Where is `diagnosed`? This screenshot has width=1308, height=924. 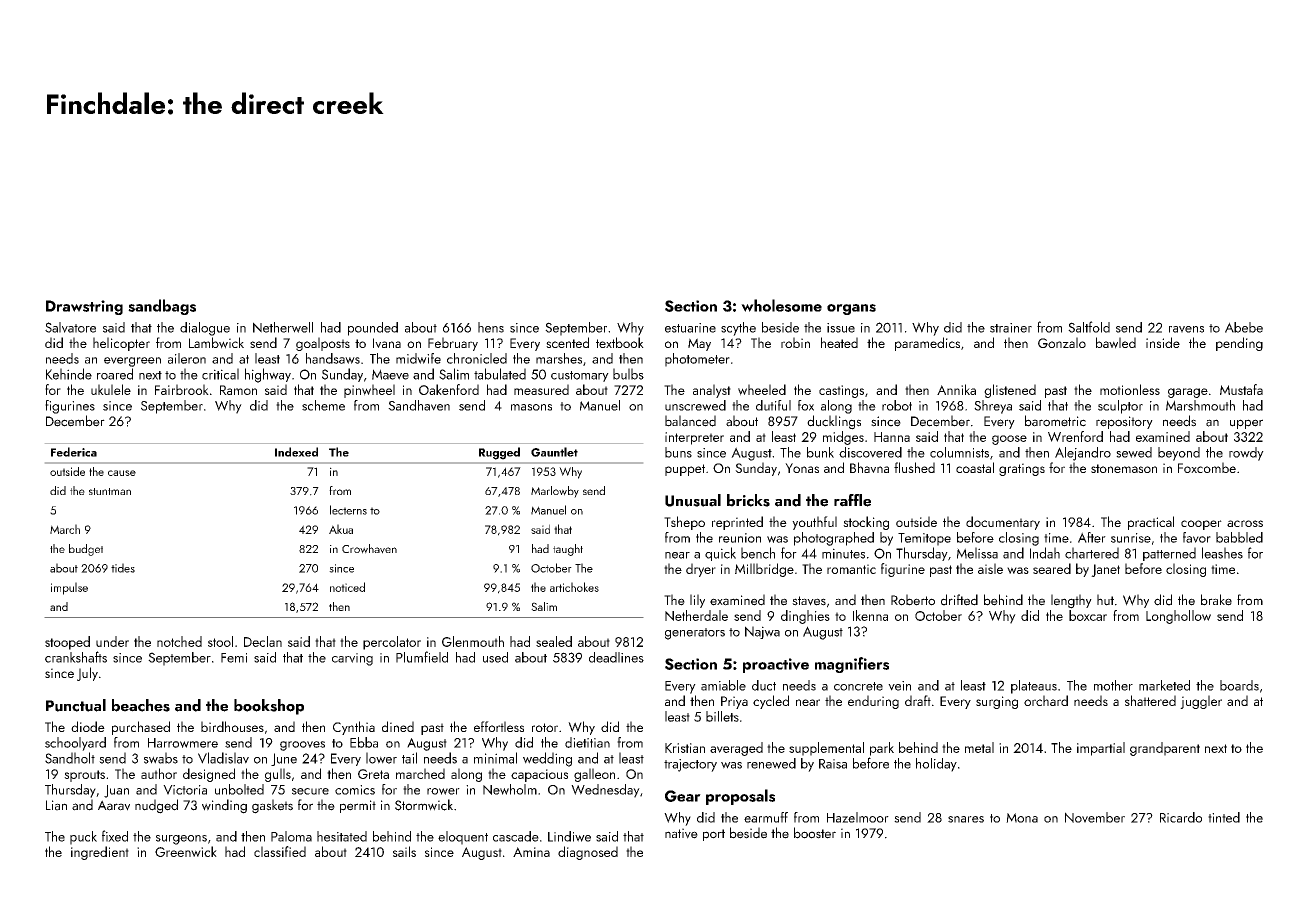
diagnosed is located at coordinates (588, 853).
